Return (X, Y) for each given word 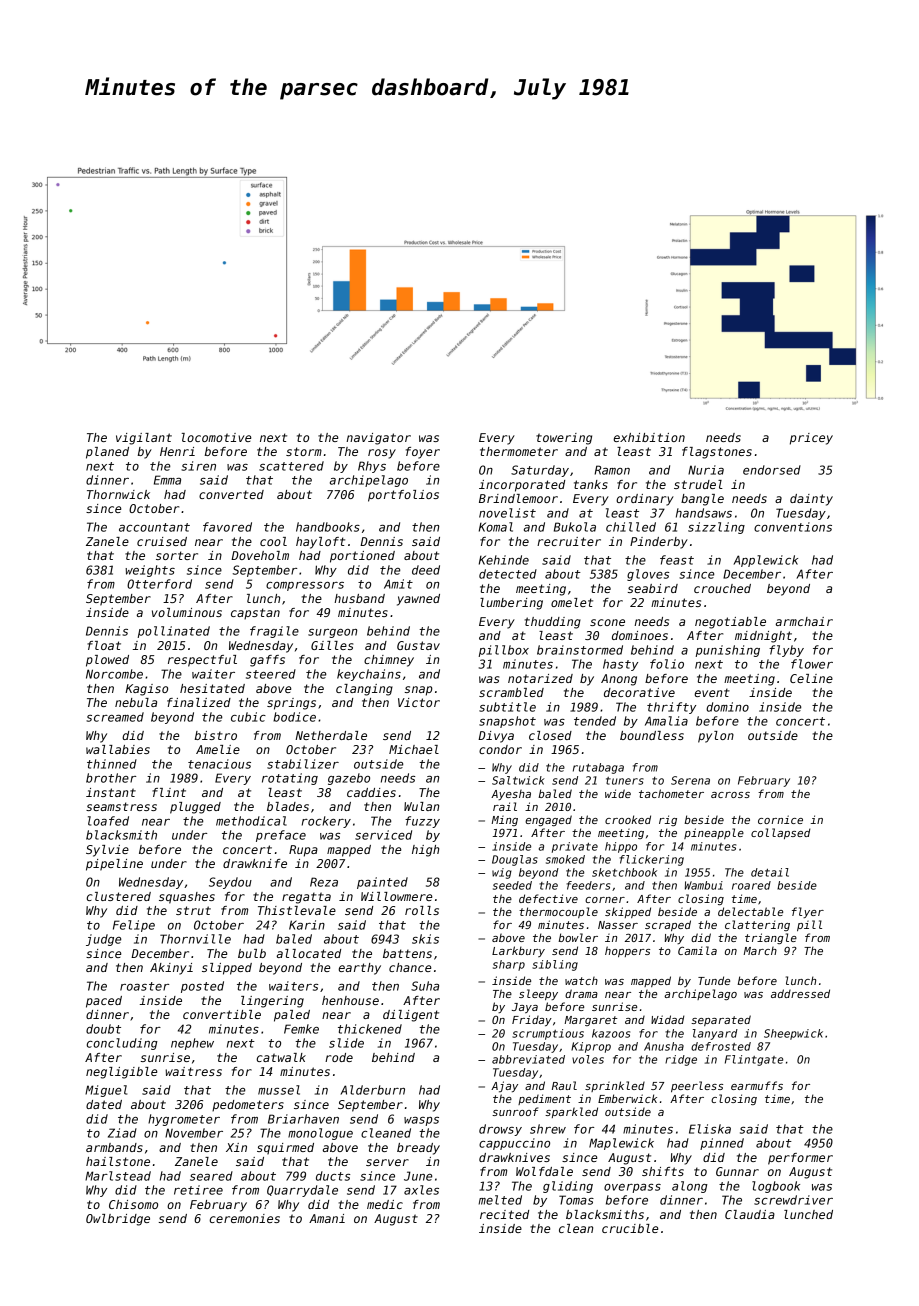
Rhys (372, 467)
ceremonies (244, 1218)
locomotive (216, 437)
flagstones (717, 453)
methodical (251, 821)
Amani (327, 1218)
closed (550, 735)
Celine (811, 678)
